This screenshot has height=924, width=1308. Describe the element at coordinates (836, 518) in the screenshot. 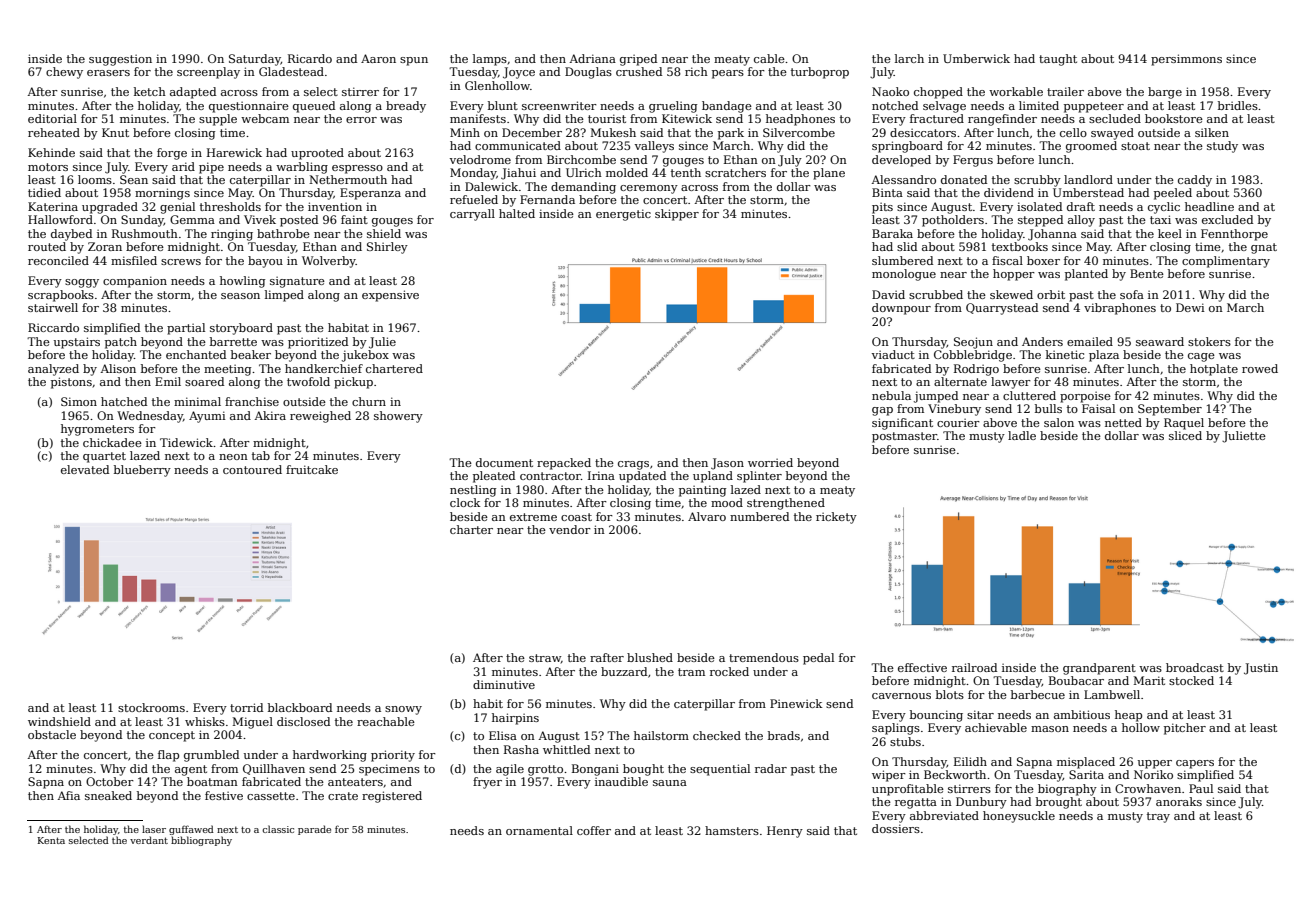

I see `rickety` at that location.
